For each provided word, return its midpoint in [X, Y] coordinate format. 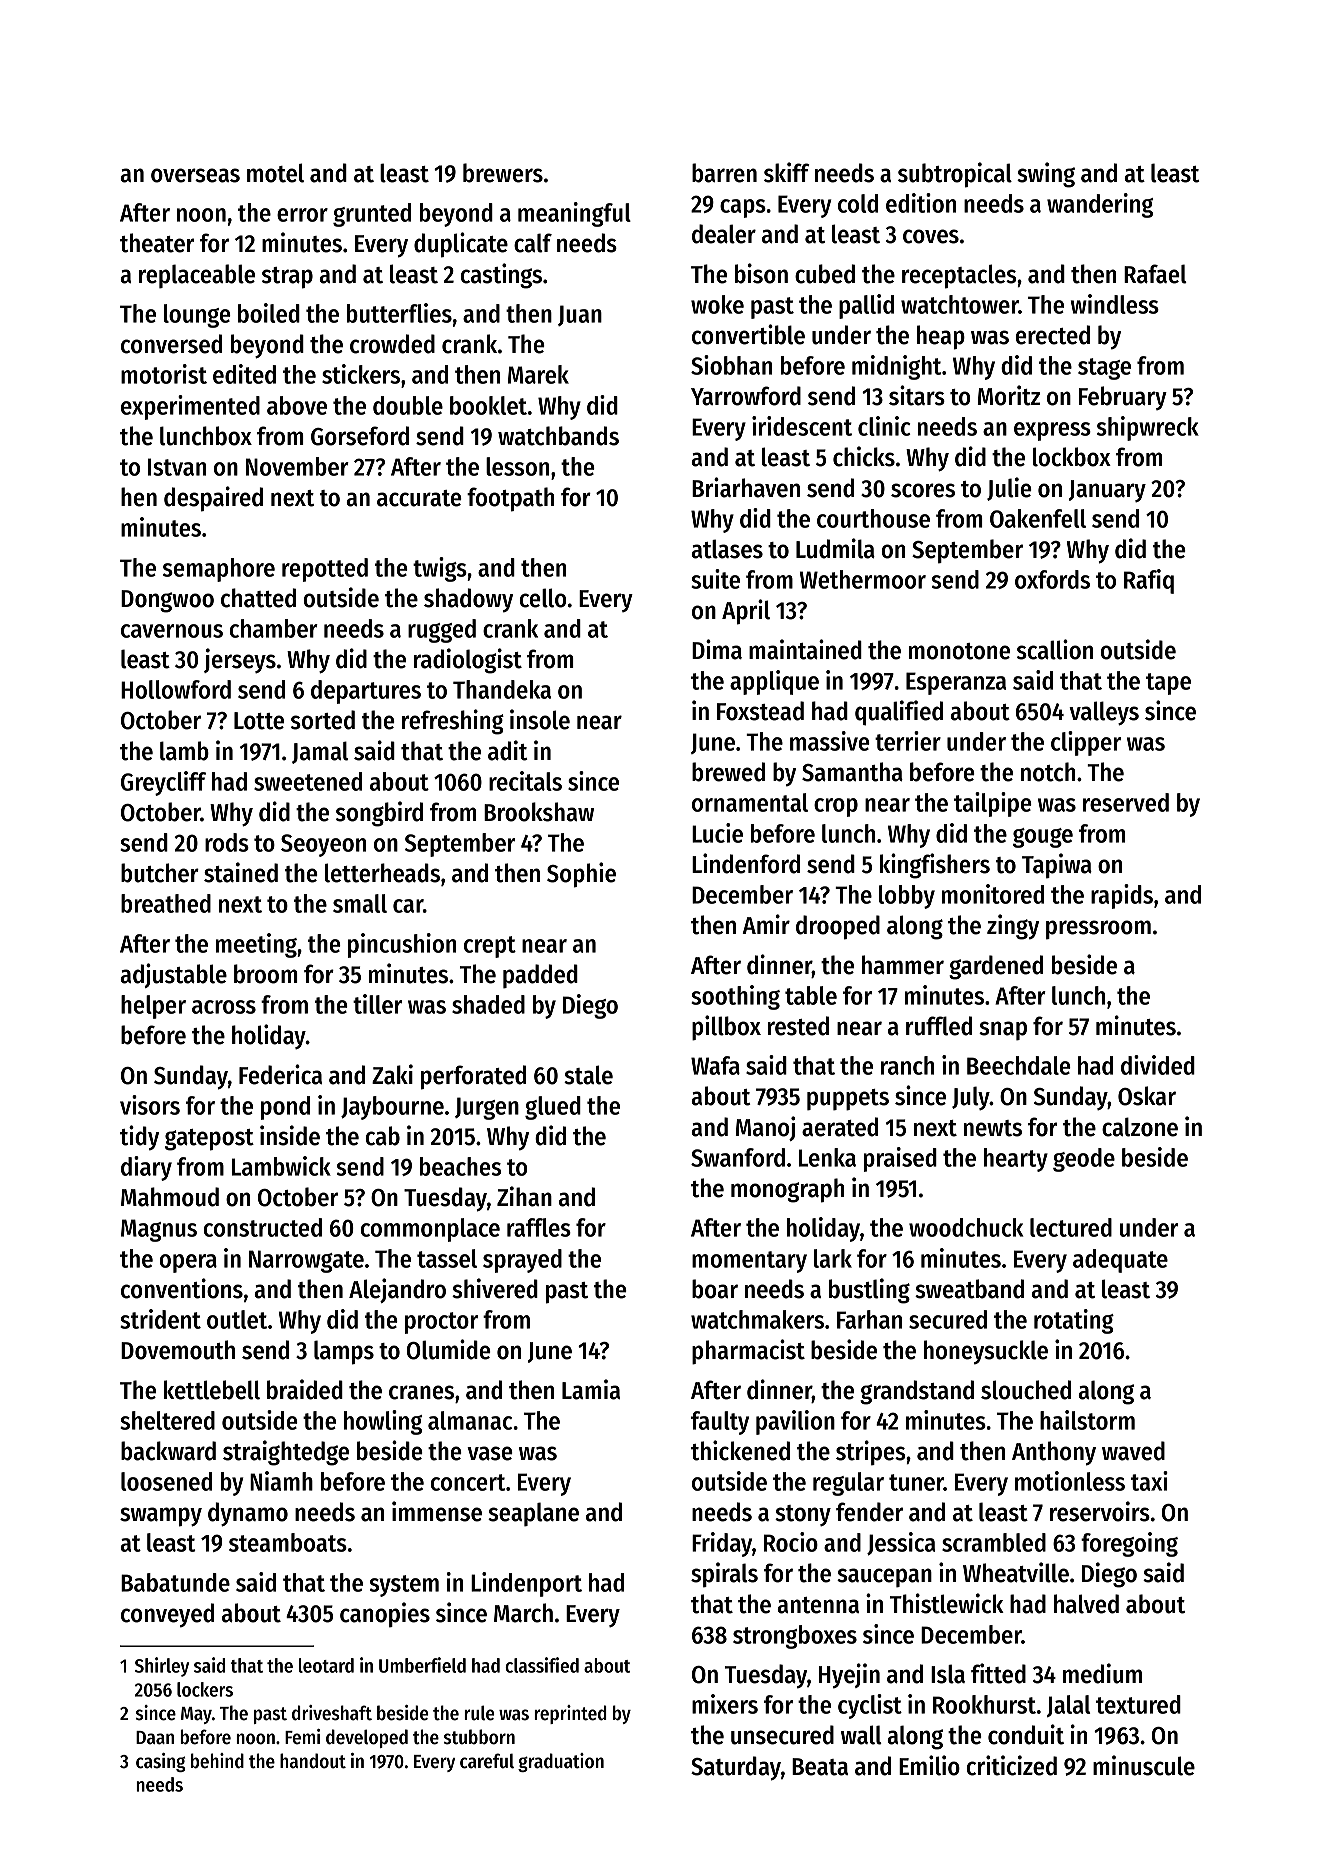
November [297, 466]
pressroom [1098, 929]
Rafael [1155, 274]
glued [553, 1108]
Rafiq [1149, 581]
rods [227, 842]
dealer [724, 234]
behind [217, 1761]
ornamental [750, 802]
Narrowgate [306, 1261]
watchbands [558, 436]
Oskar [1147, 1096]
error [302, 215]
